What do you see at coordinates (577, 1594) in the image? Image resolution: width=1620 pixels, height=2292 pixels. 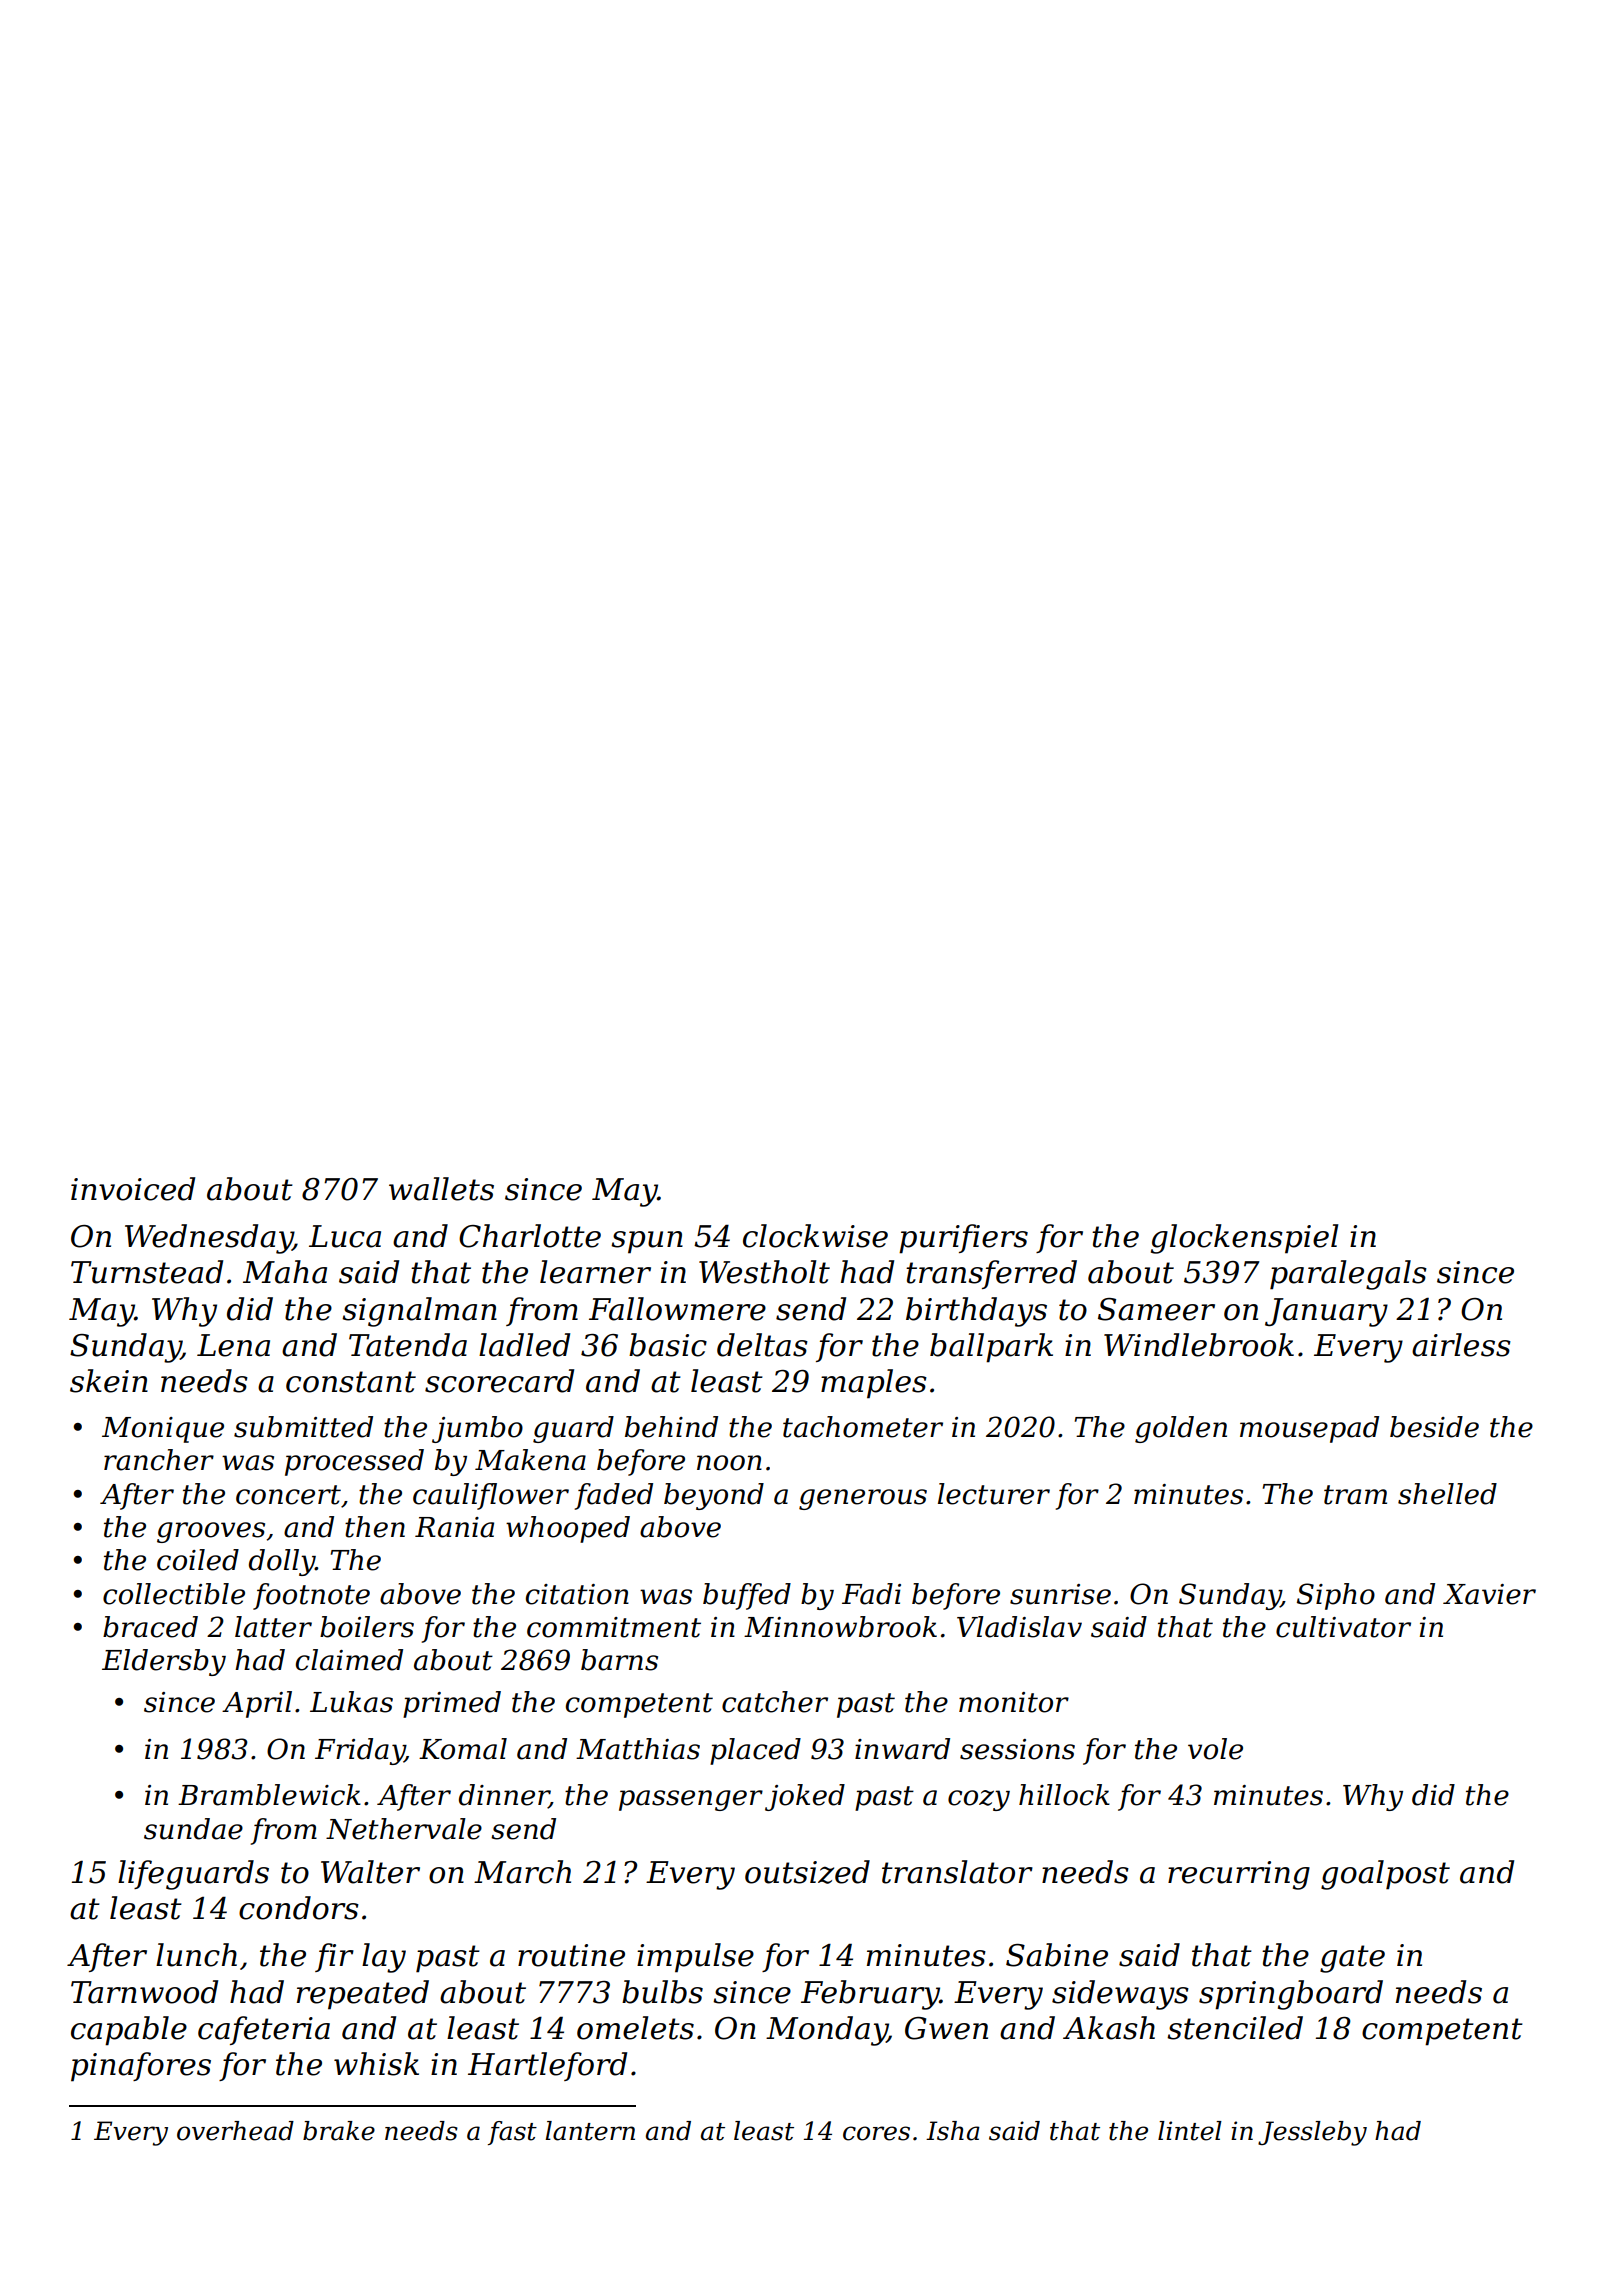 I see `citation` at bounding box center [577, 1594].
